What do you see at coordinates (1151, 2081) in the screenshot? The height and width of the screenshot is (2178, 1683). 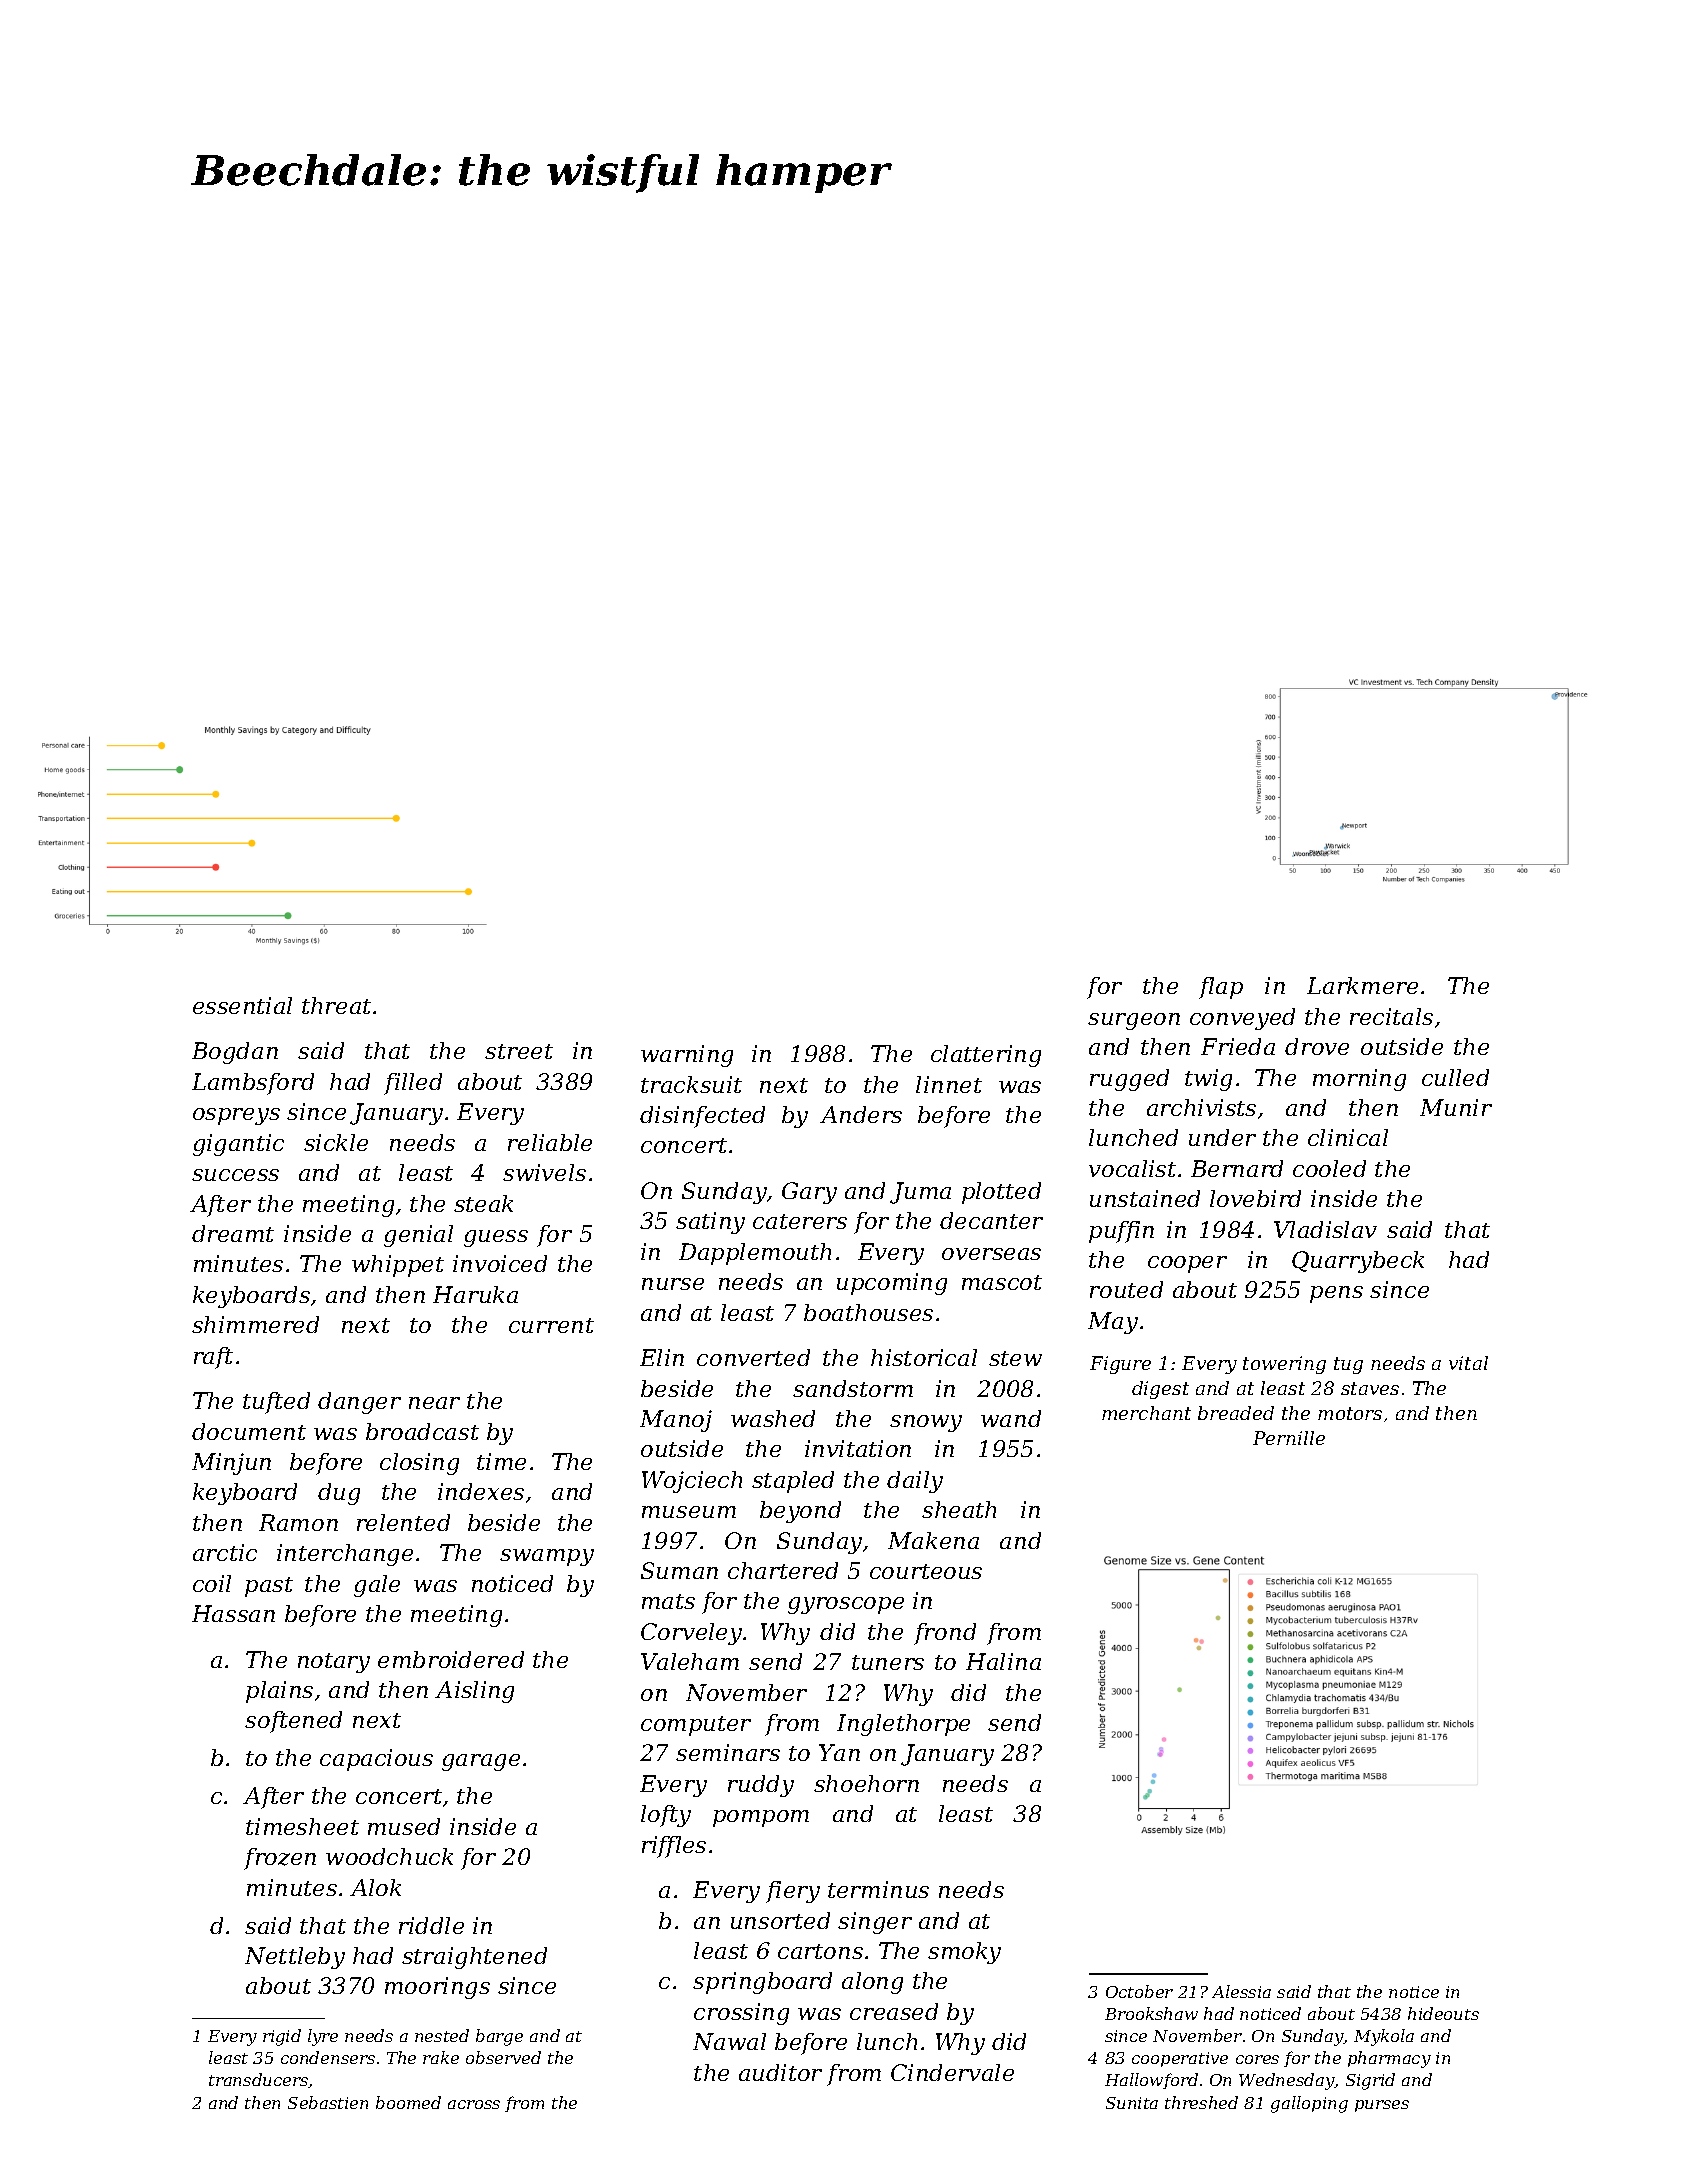 I see `Hallowford` at bounding box center [1151, 2081].
